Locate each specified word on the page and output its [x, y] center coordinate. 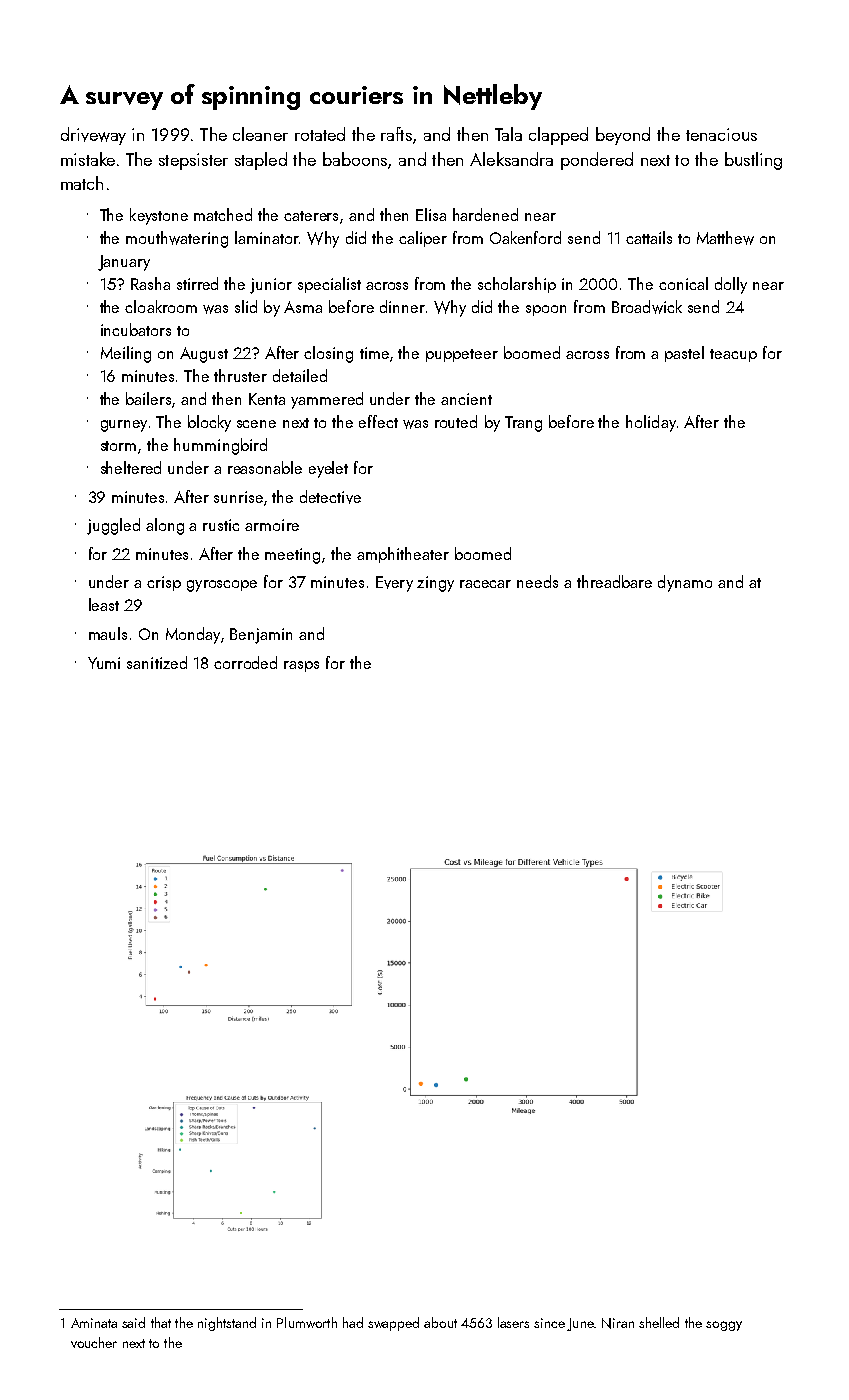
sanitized [157, 662]
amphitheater [403, 555]
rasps [301, 666]
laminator [267, 237]
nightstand [227, 1324]
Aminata [94, 1323]
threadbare [614, 581]
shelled [659, 1322]
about [440, 1322]
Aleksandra [511, 159]
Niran [618, 1323]
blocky [209, 423]
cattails [649, 237]
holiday [651, 423]
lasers [513, 1322]
